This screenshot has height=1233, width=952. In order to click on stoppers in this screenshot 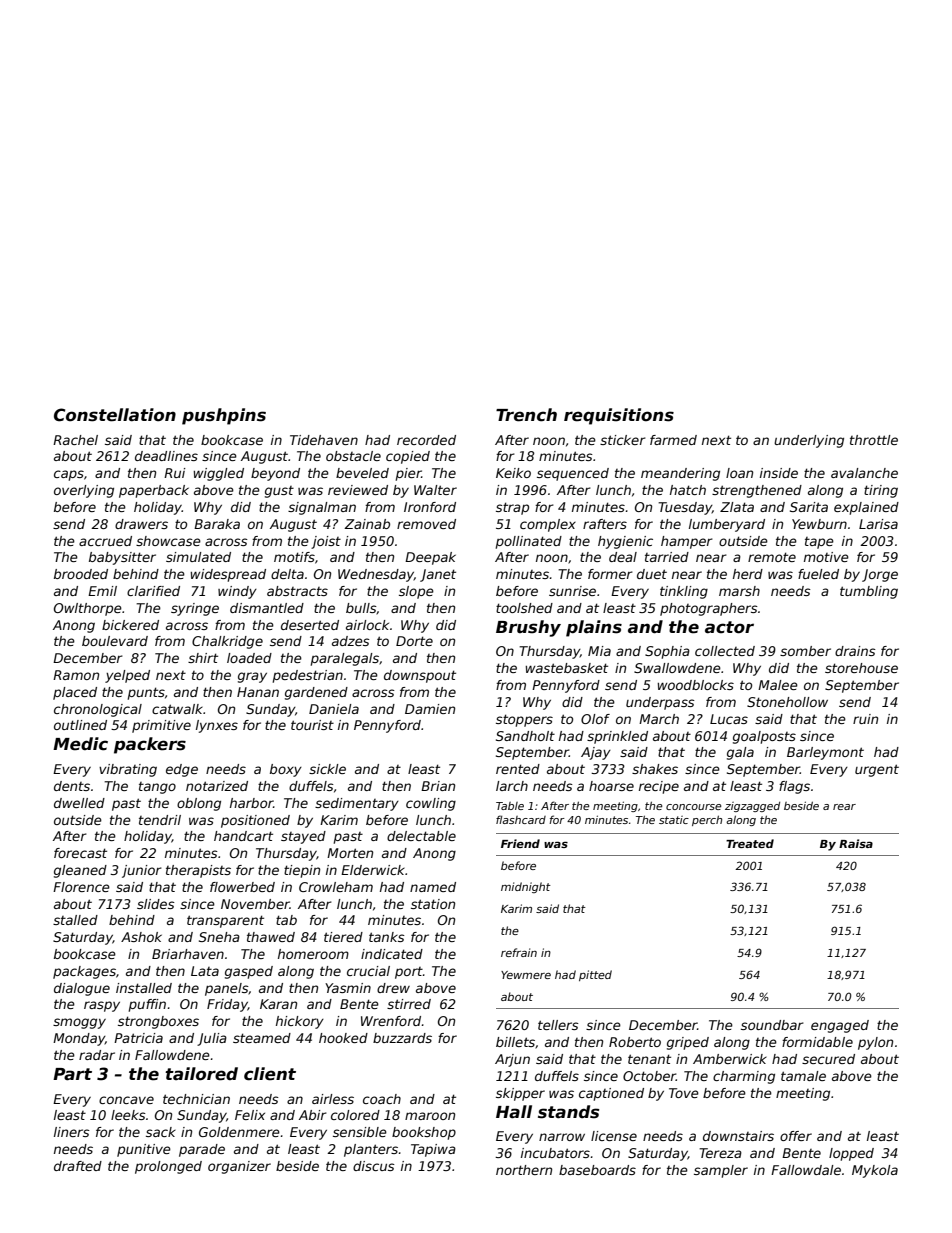, I will do `click(524, 720)`.
